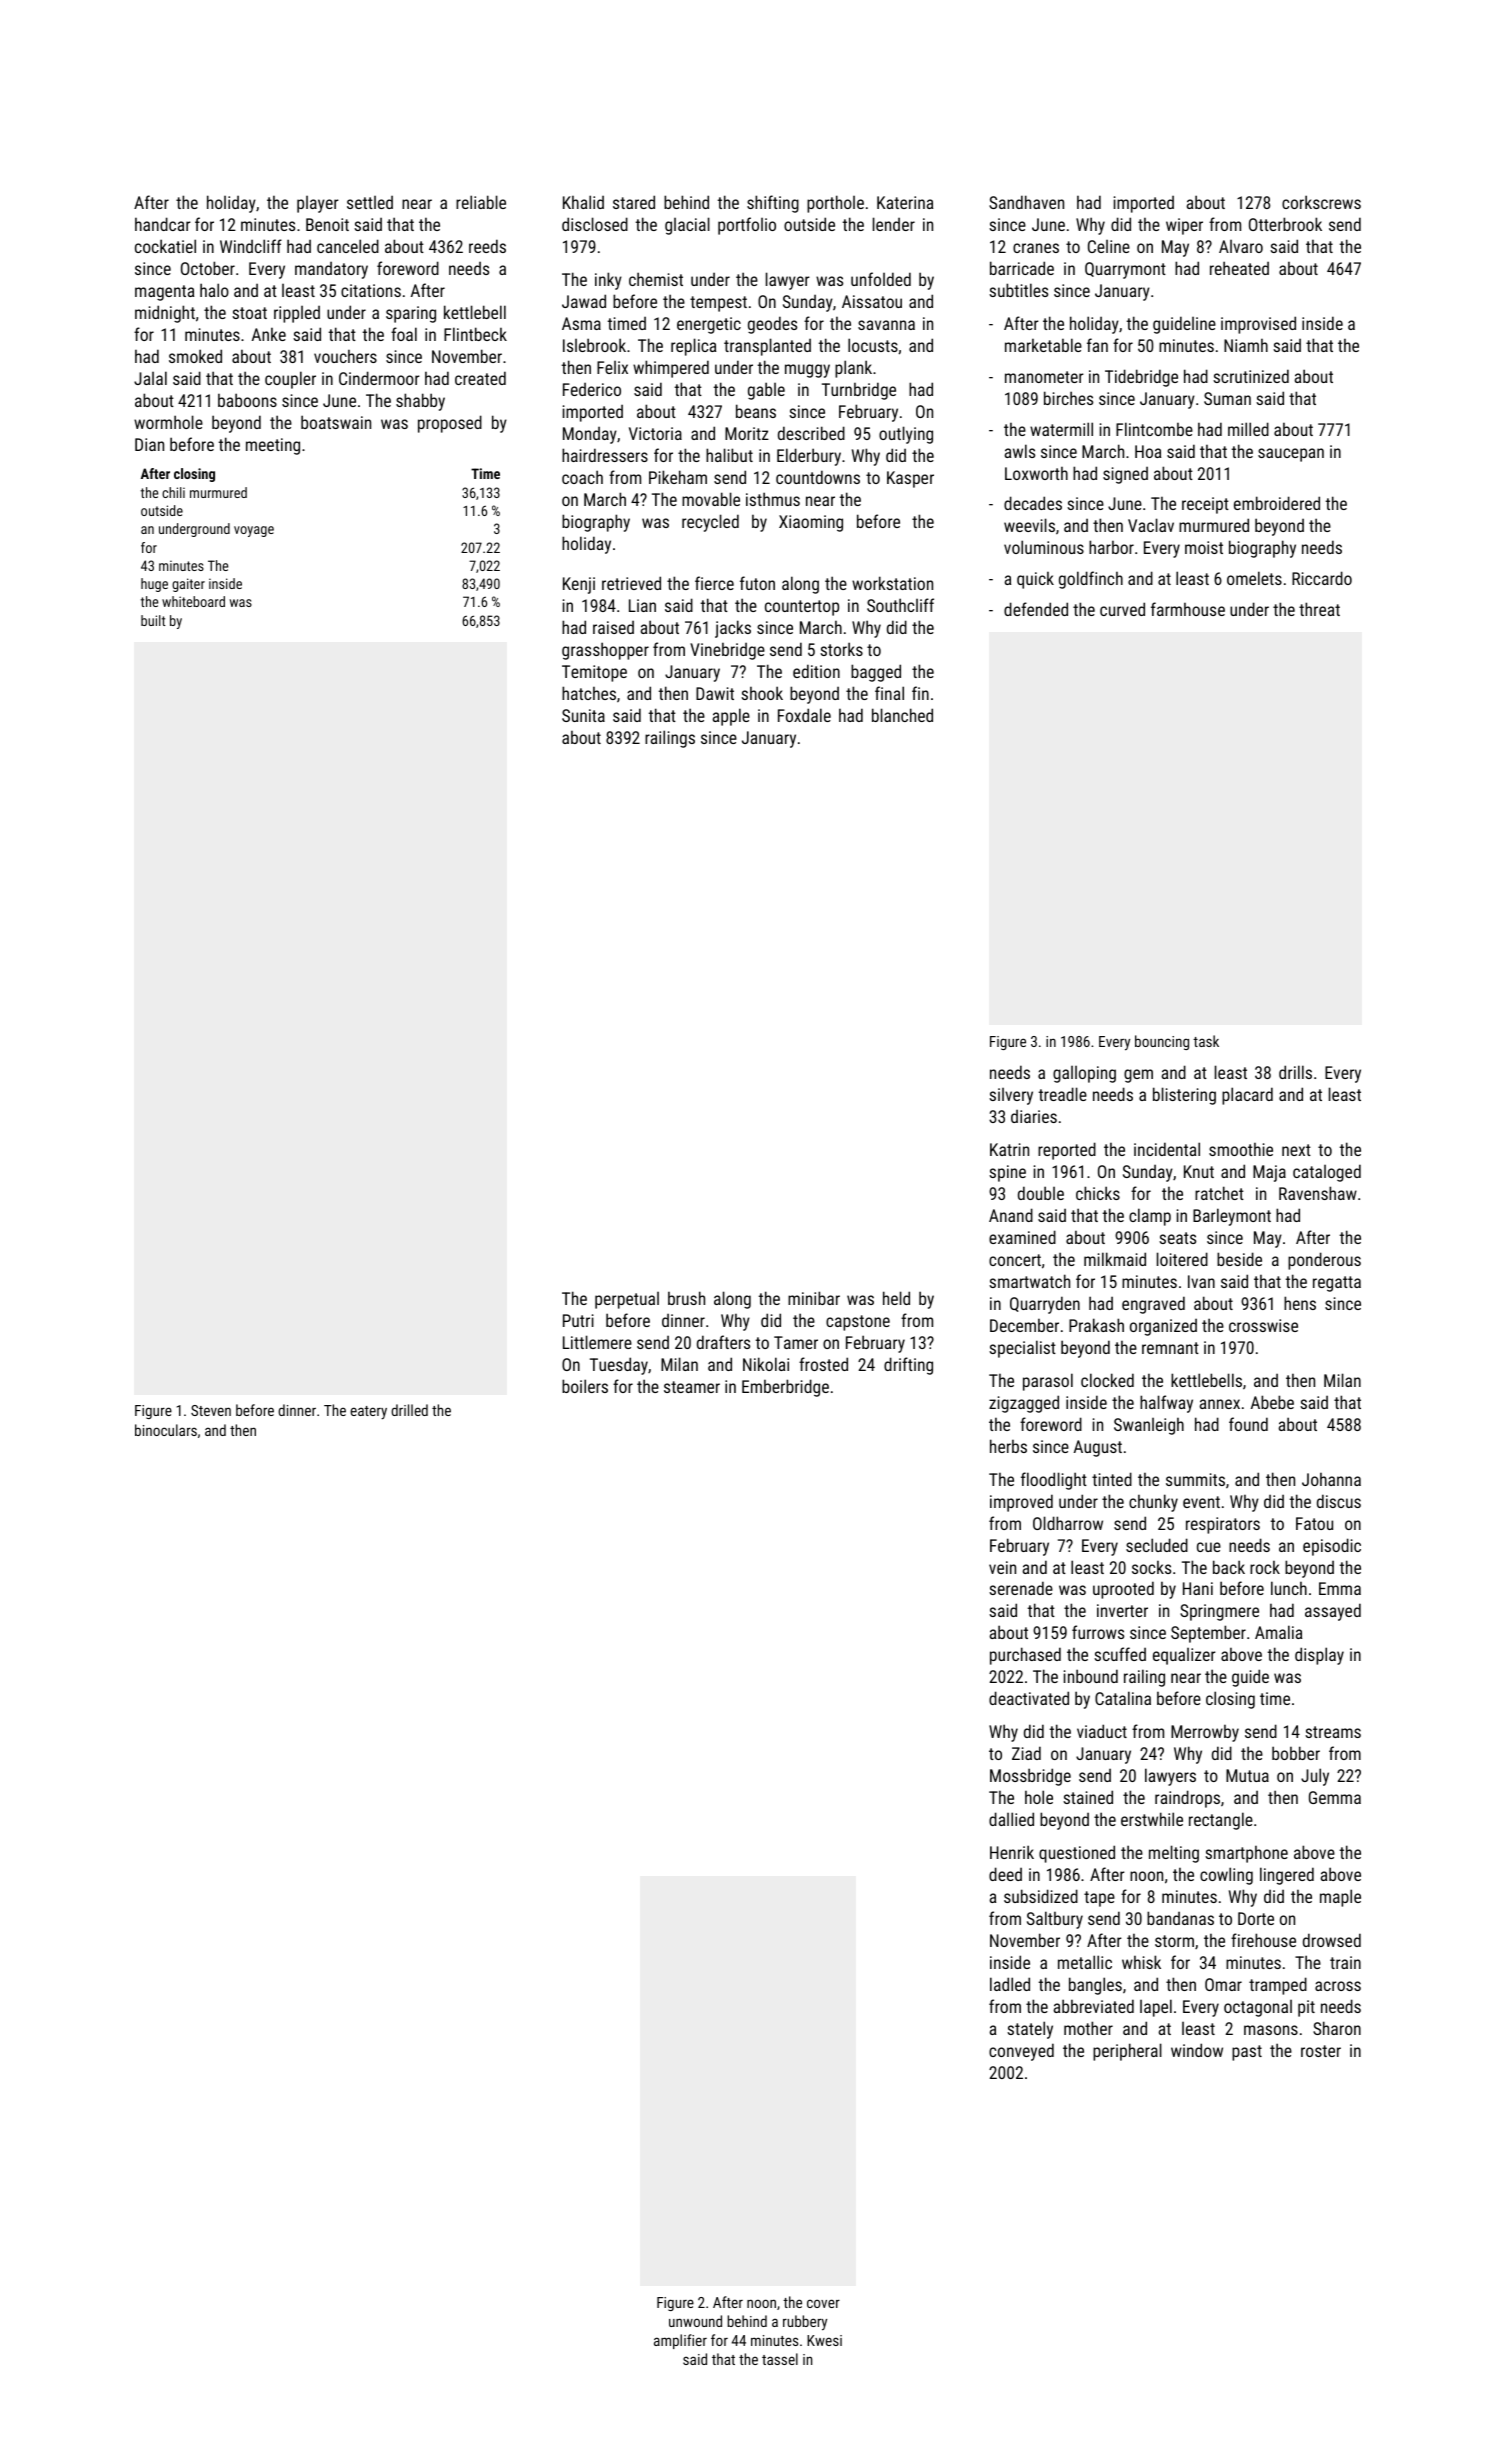 Image resolution: width=1496 pixels, height=2464 pixels. What do you see at coordinates (680, 2341) in the screenshot?
I see `amplifier` at bounding box center [680, 2341].
